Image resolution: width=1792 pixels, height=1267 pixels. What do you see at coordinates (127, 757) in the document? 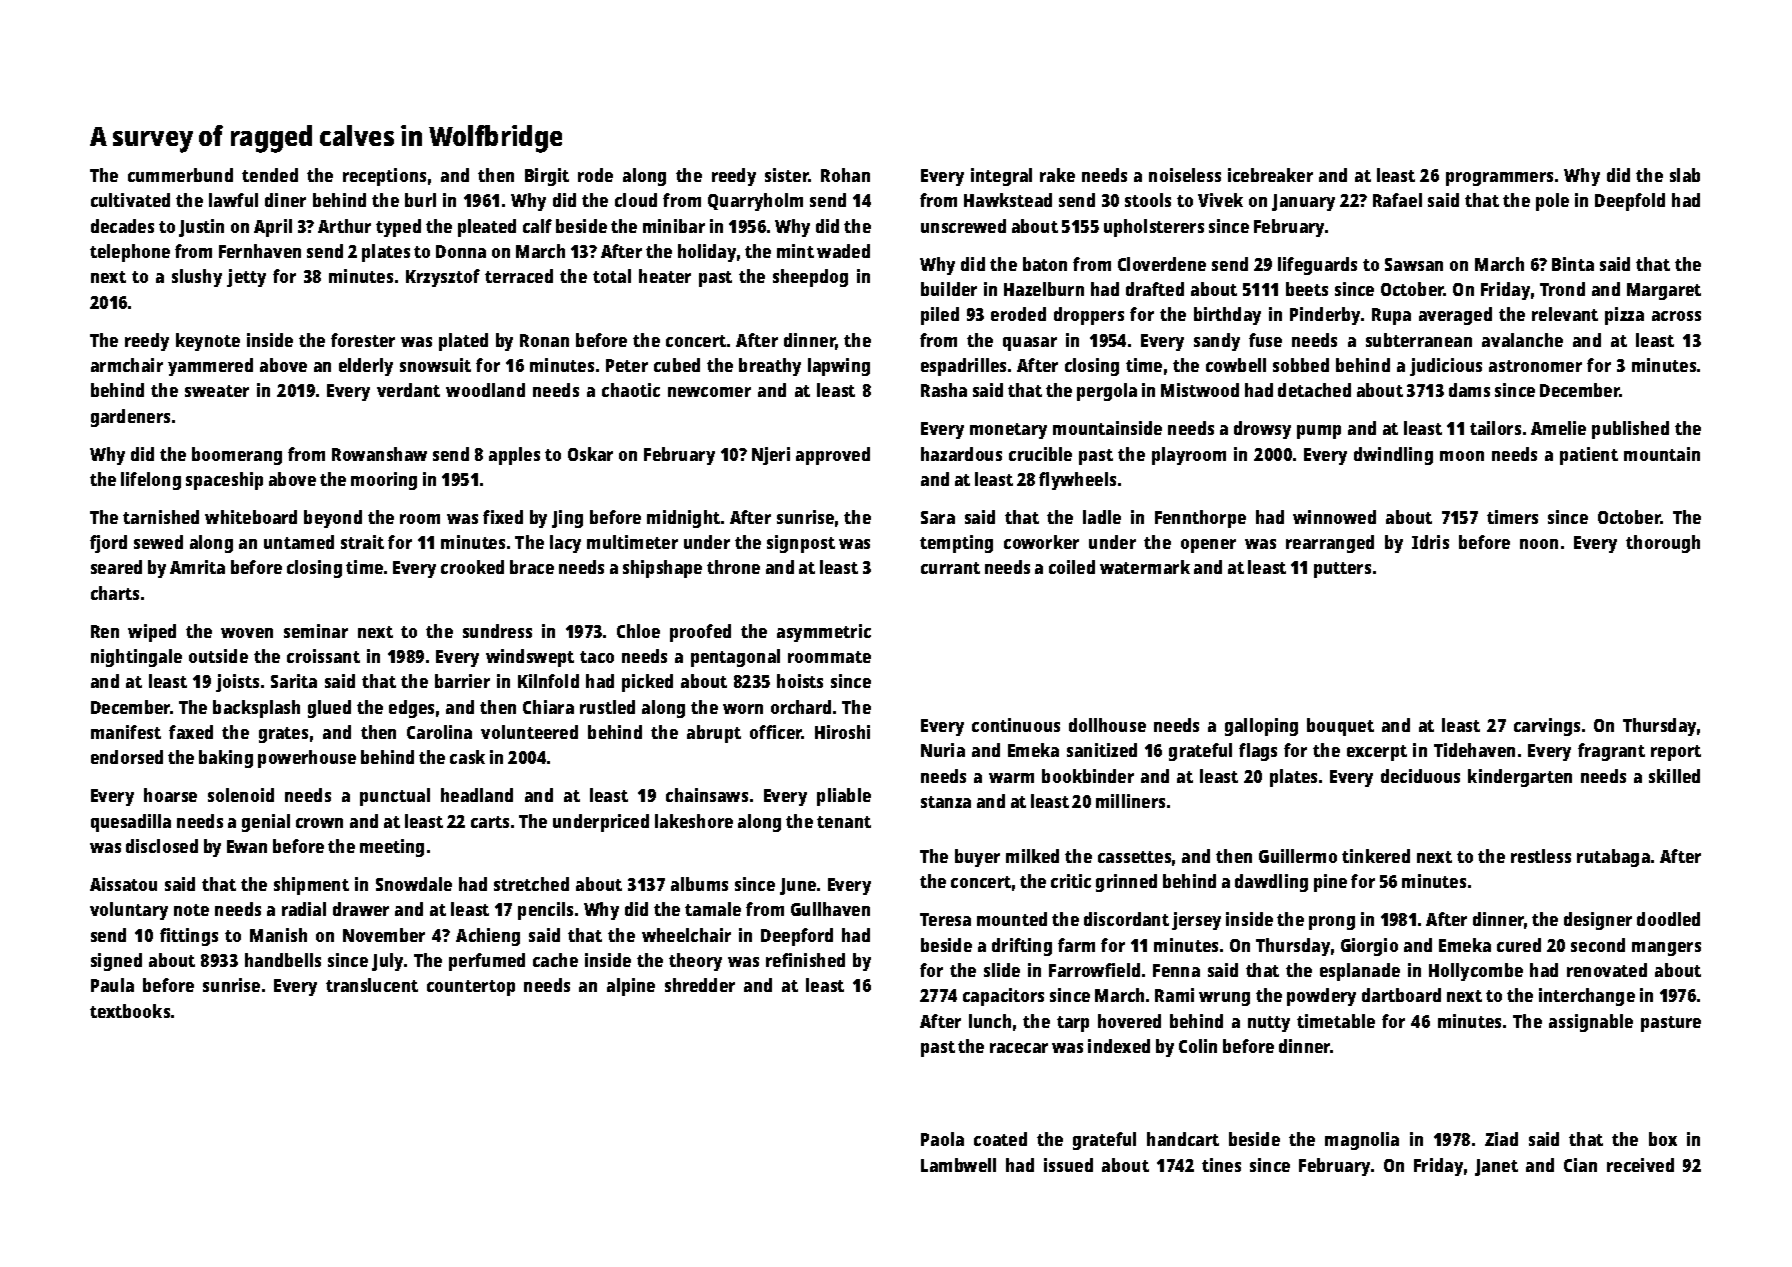
I see `endorsed` at bounding box center [127, 757].
